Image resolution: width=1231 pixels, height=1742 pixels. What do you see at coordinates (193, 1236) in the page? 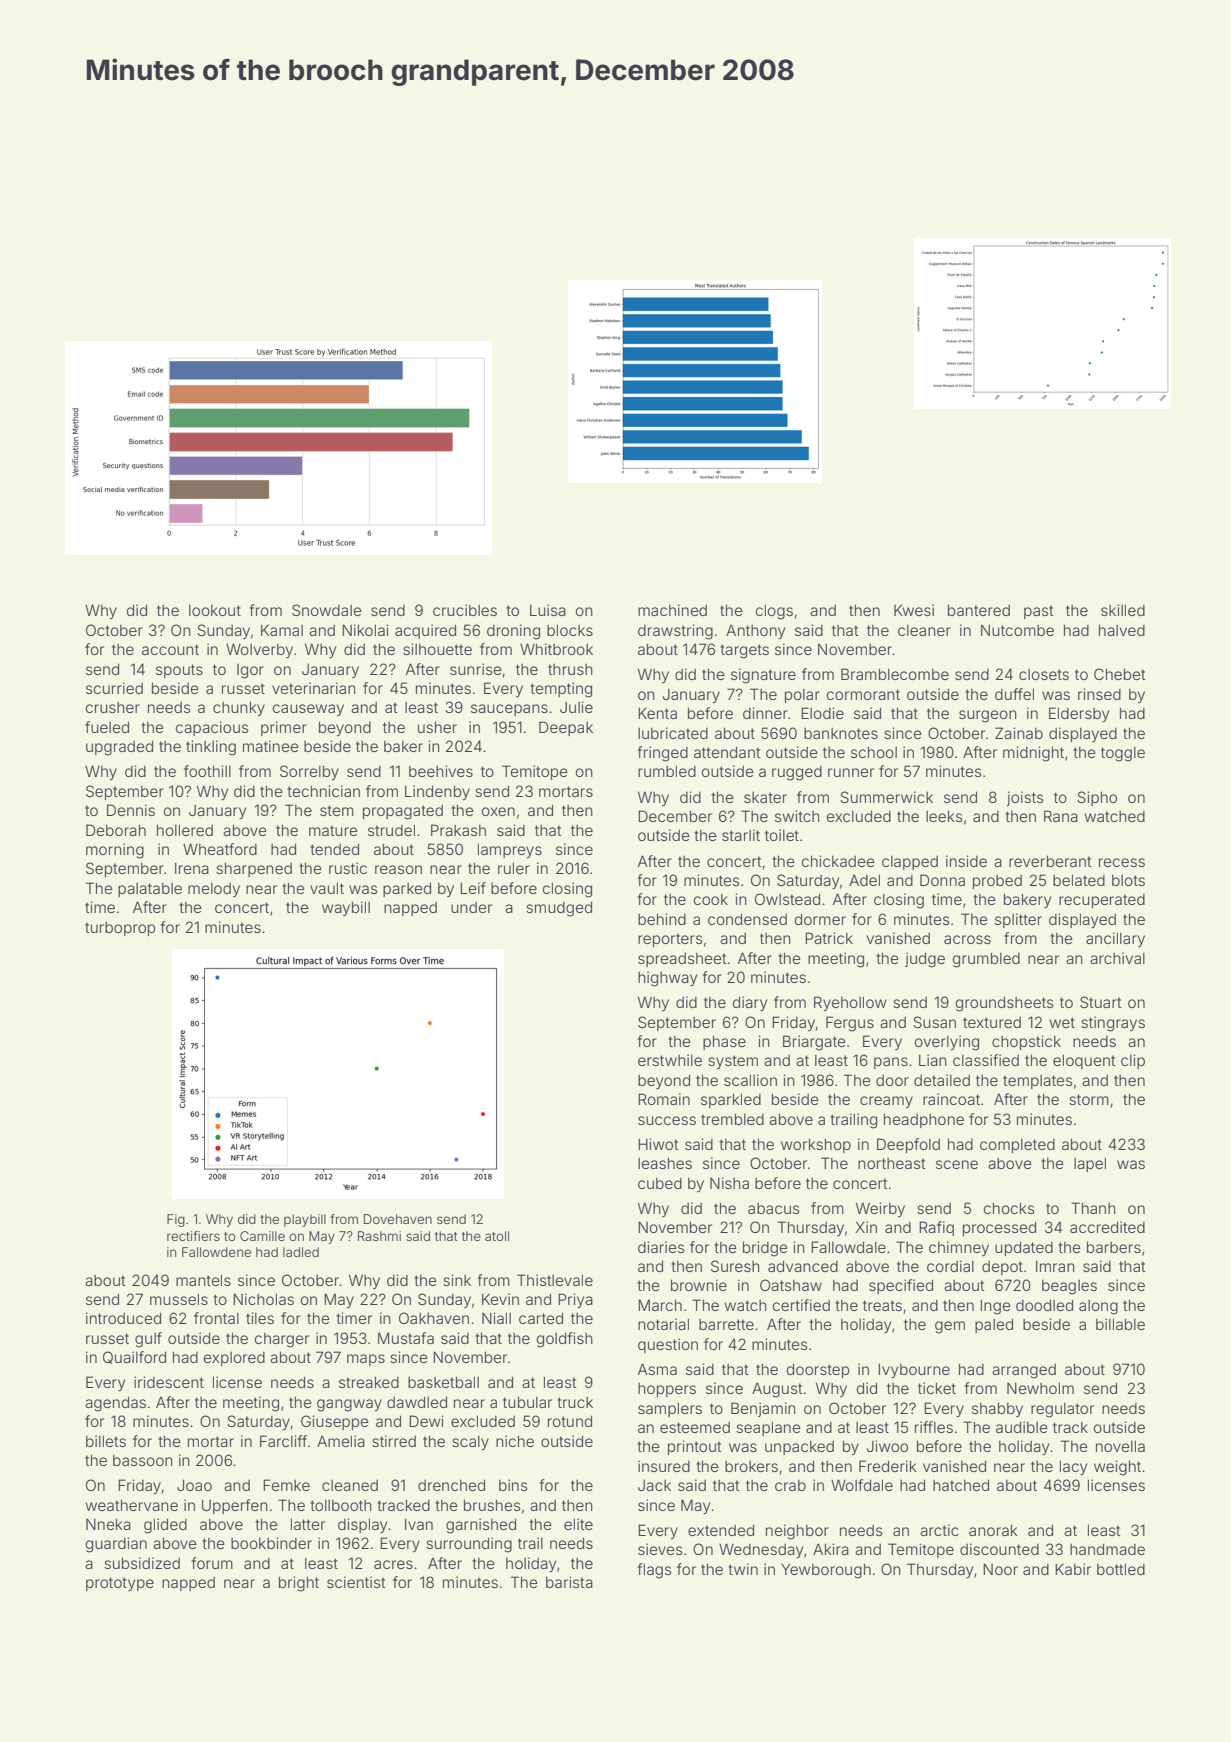
I see `rectifiers` at bounding box center [193, 1236].
